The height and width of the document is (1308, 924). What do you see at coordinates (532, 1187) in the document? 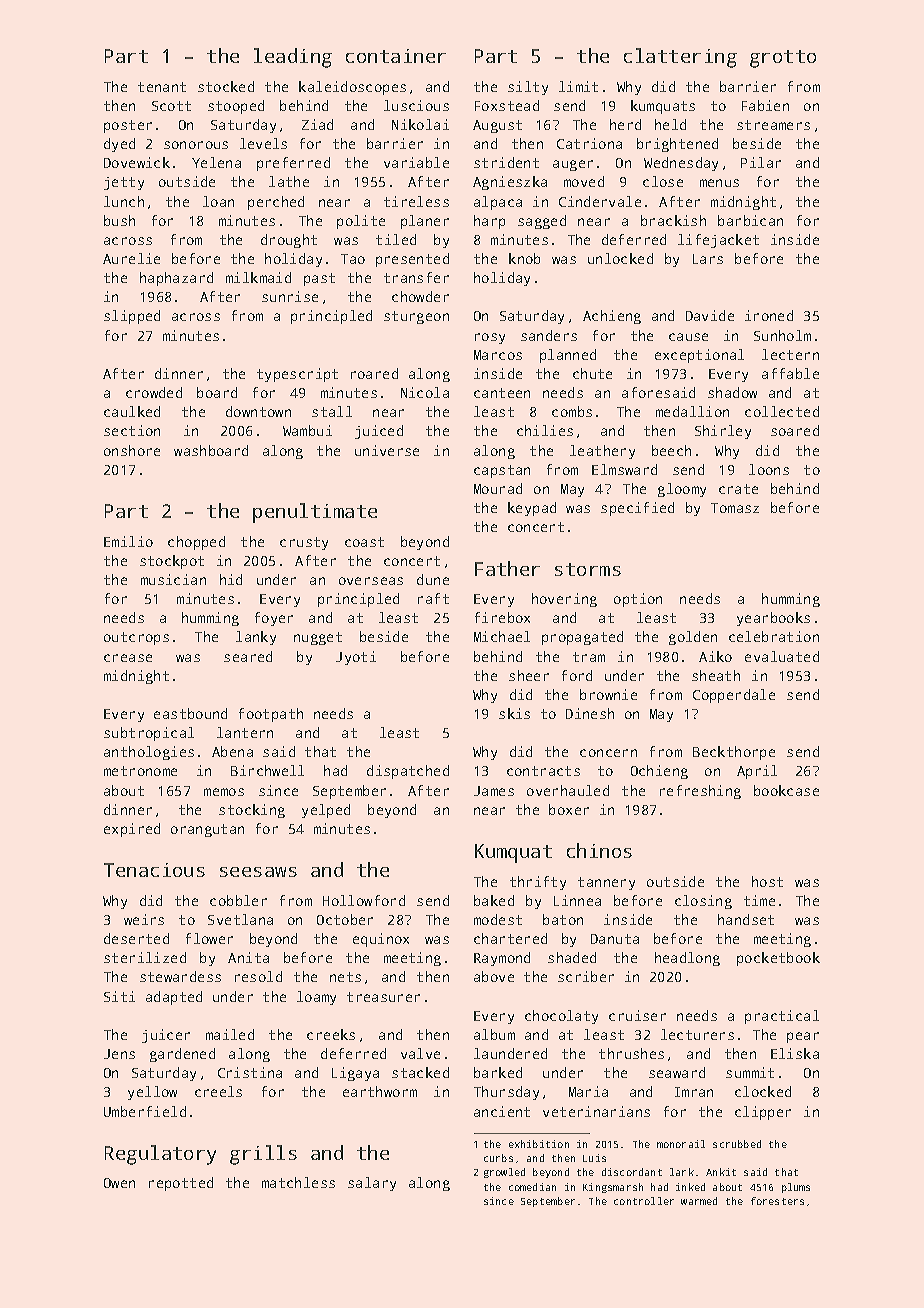
I see `comedian` at bounding box center [532, 1187].
